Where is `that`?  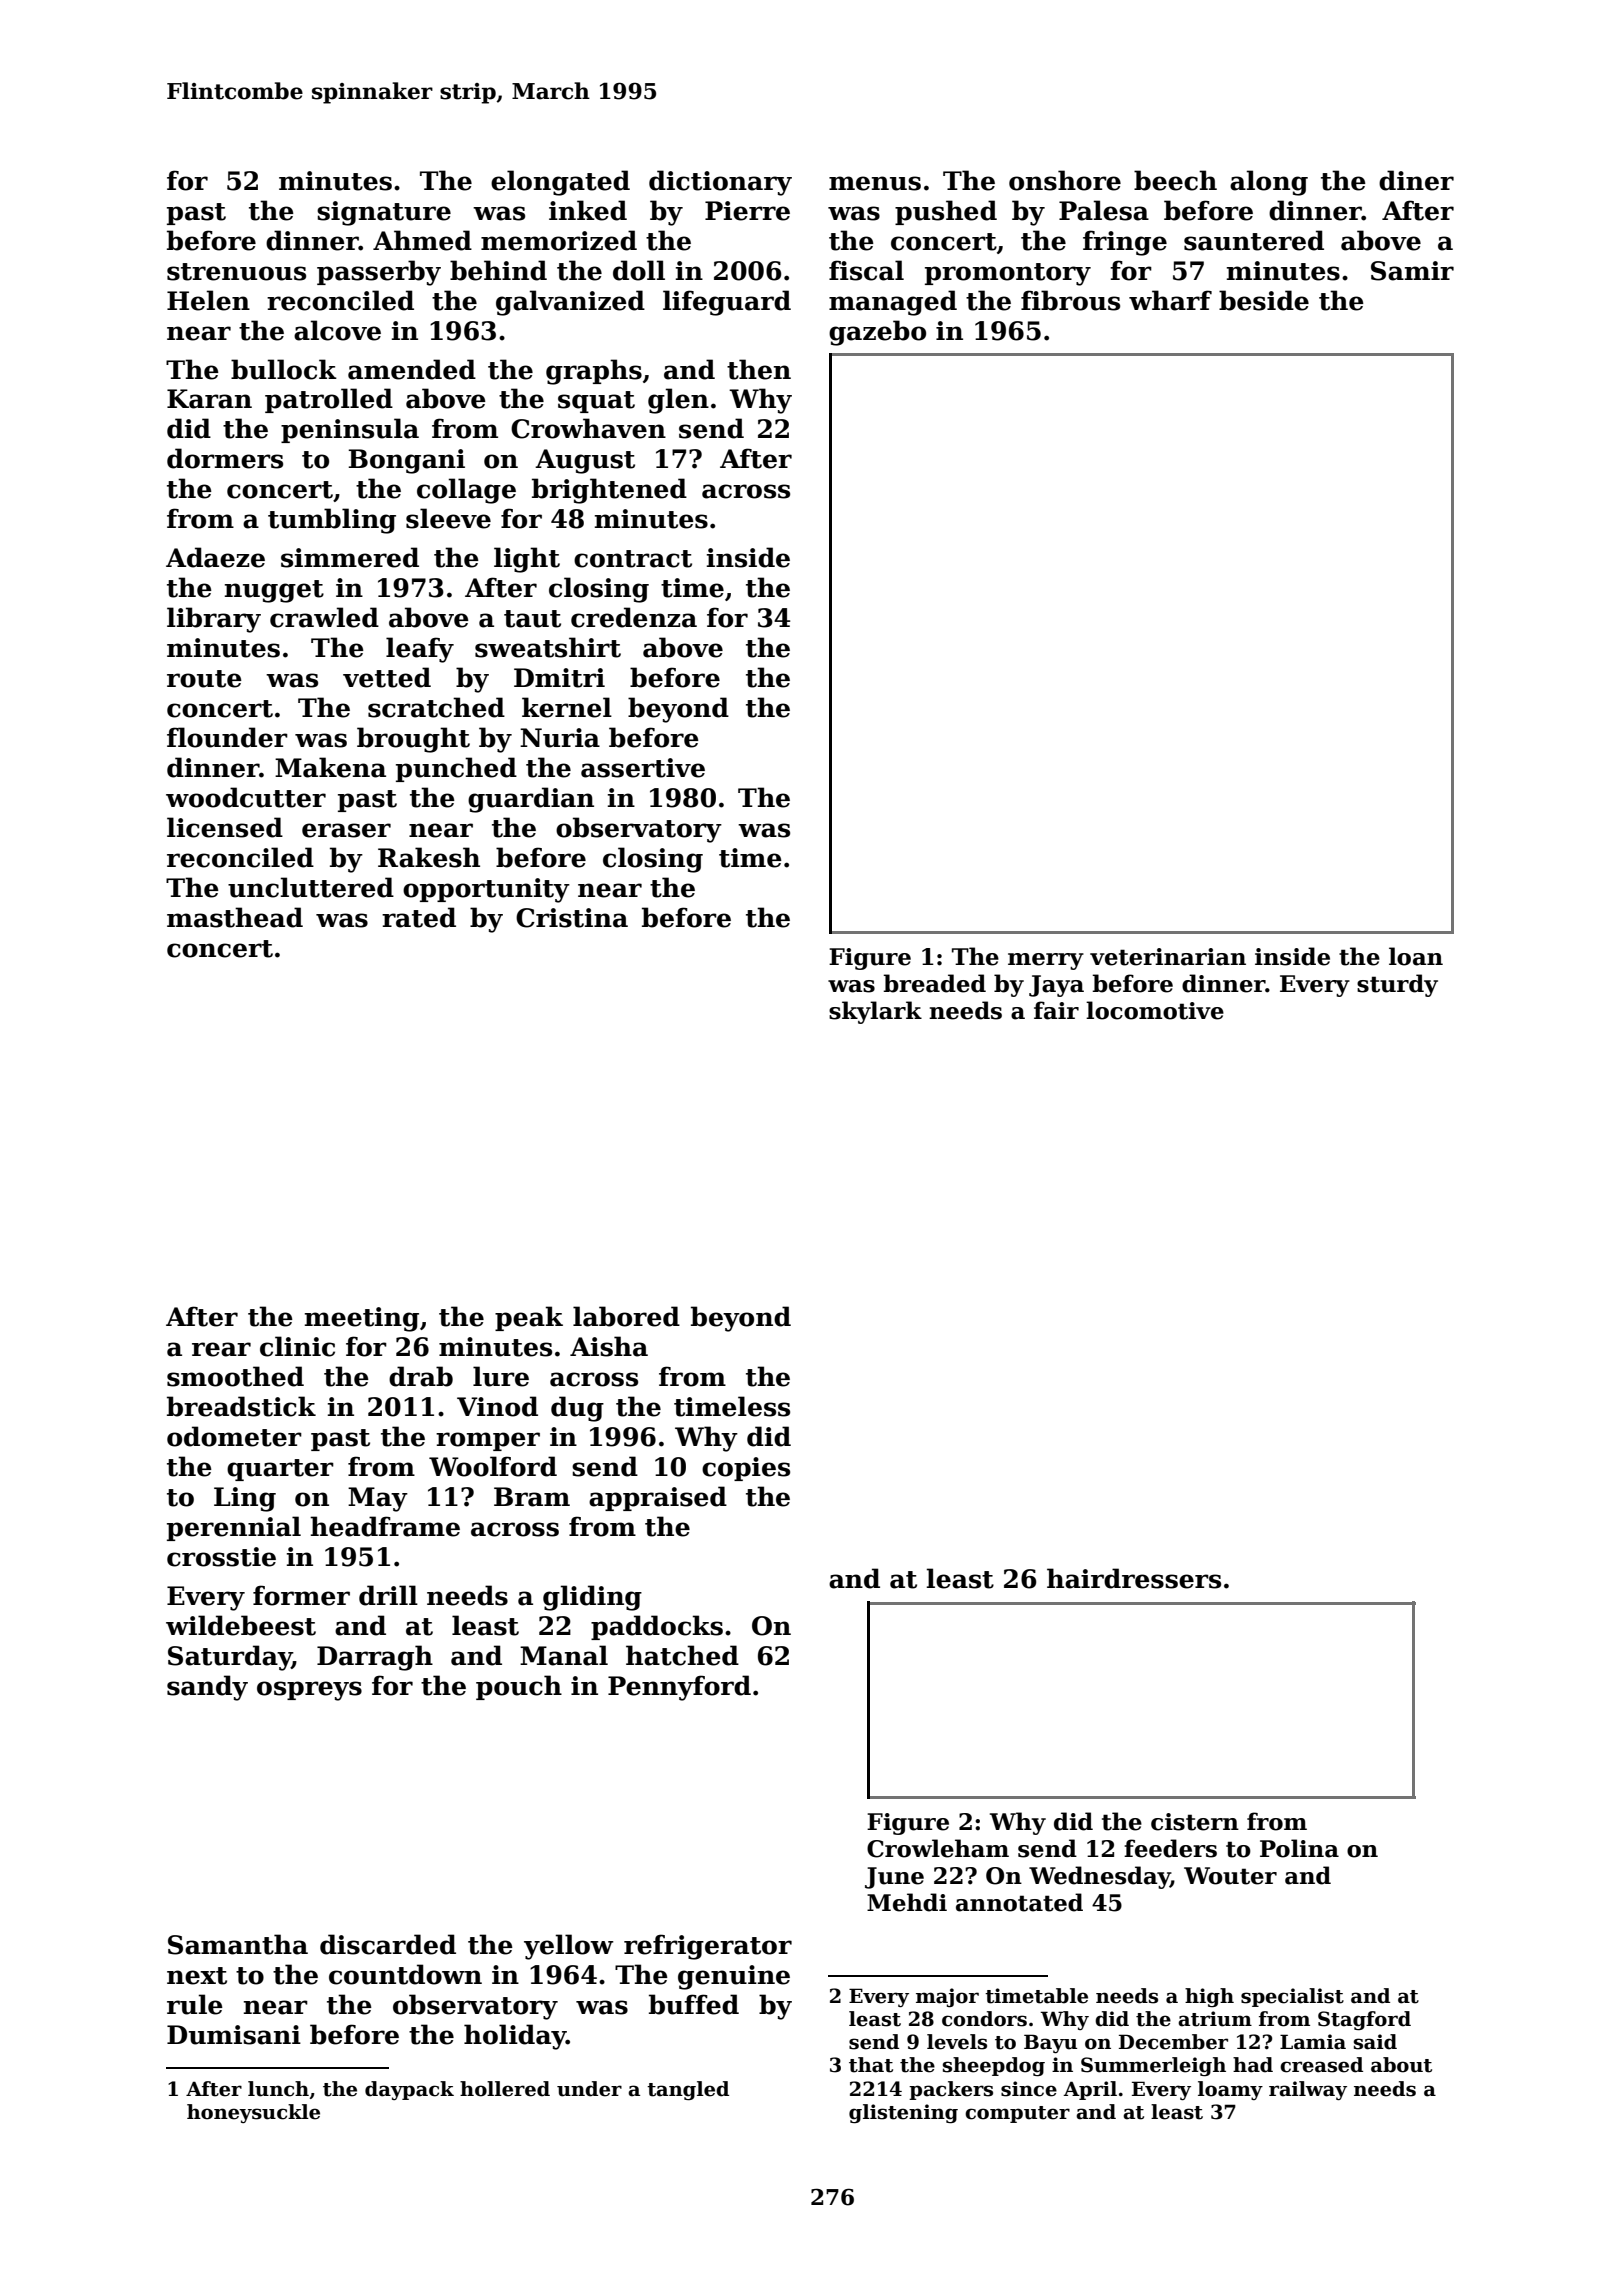 that is located at coordinates (871, 2065).
